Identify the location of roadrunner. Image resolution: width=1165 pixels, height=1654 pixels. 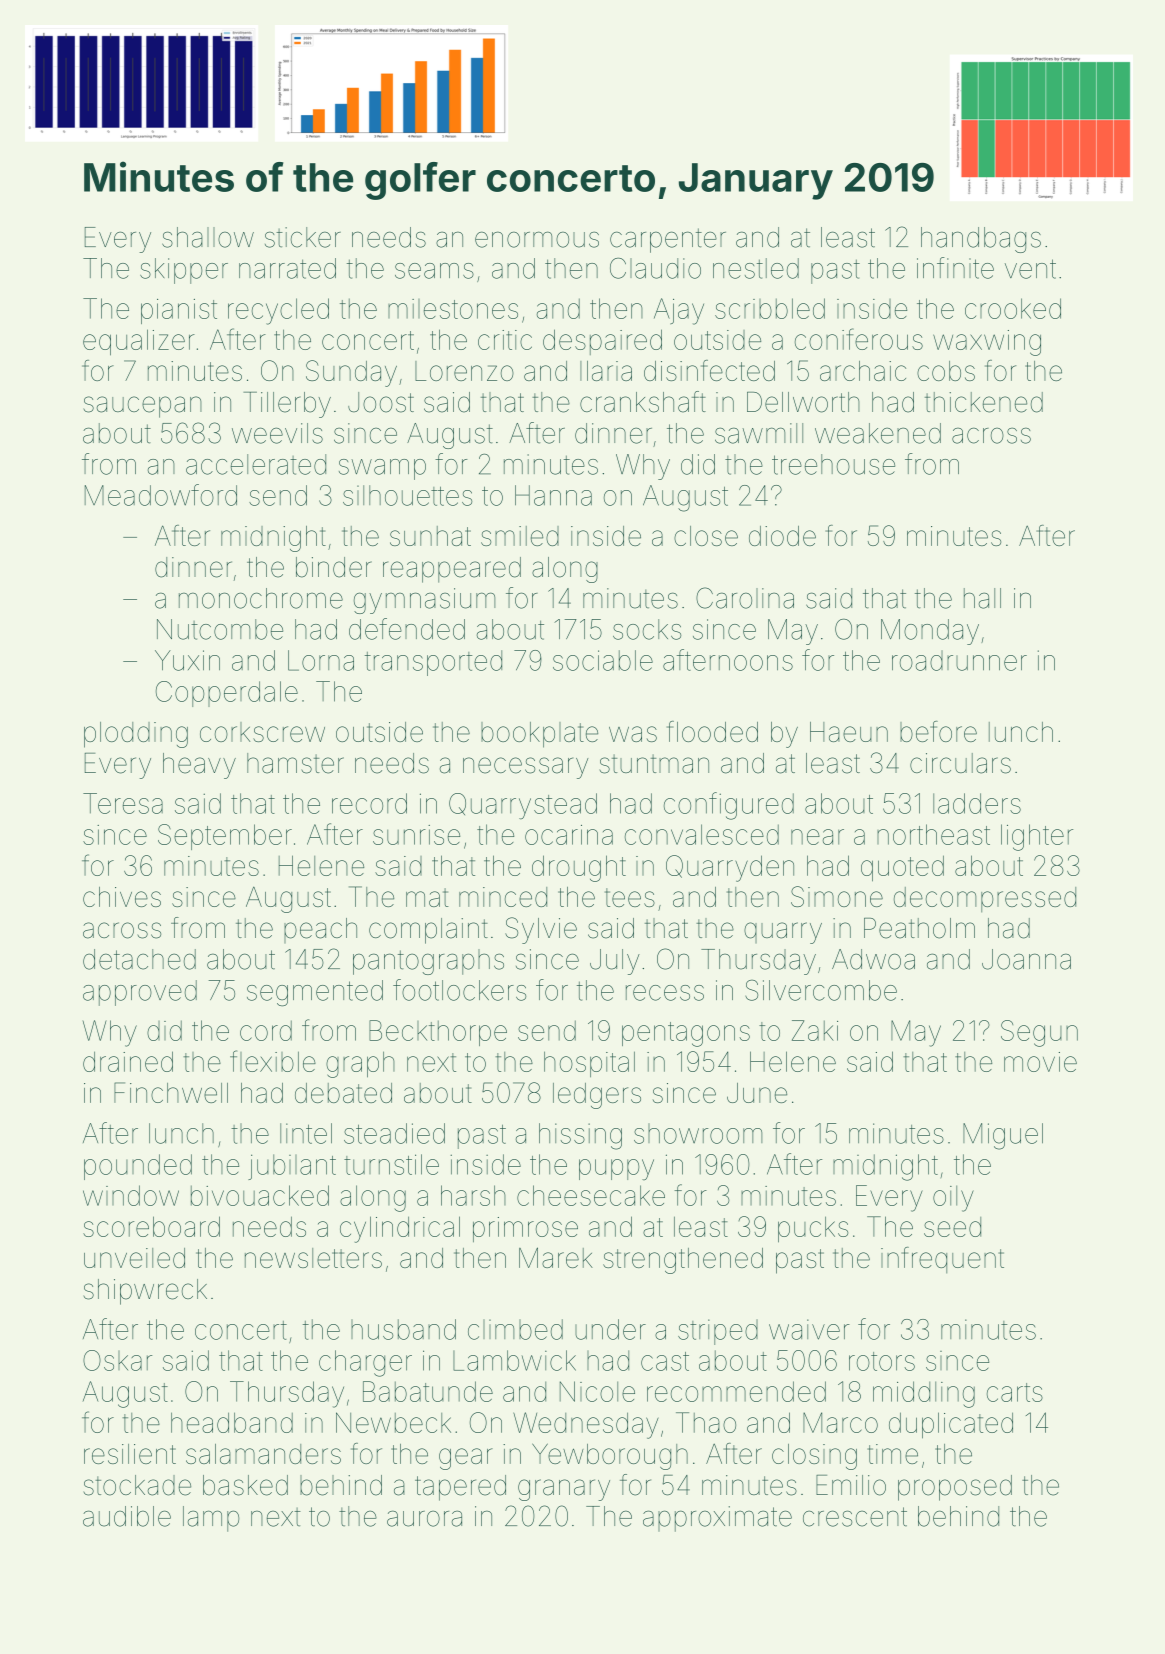
(959, 660).
